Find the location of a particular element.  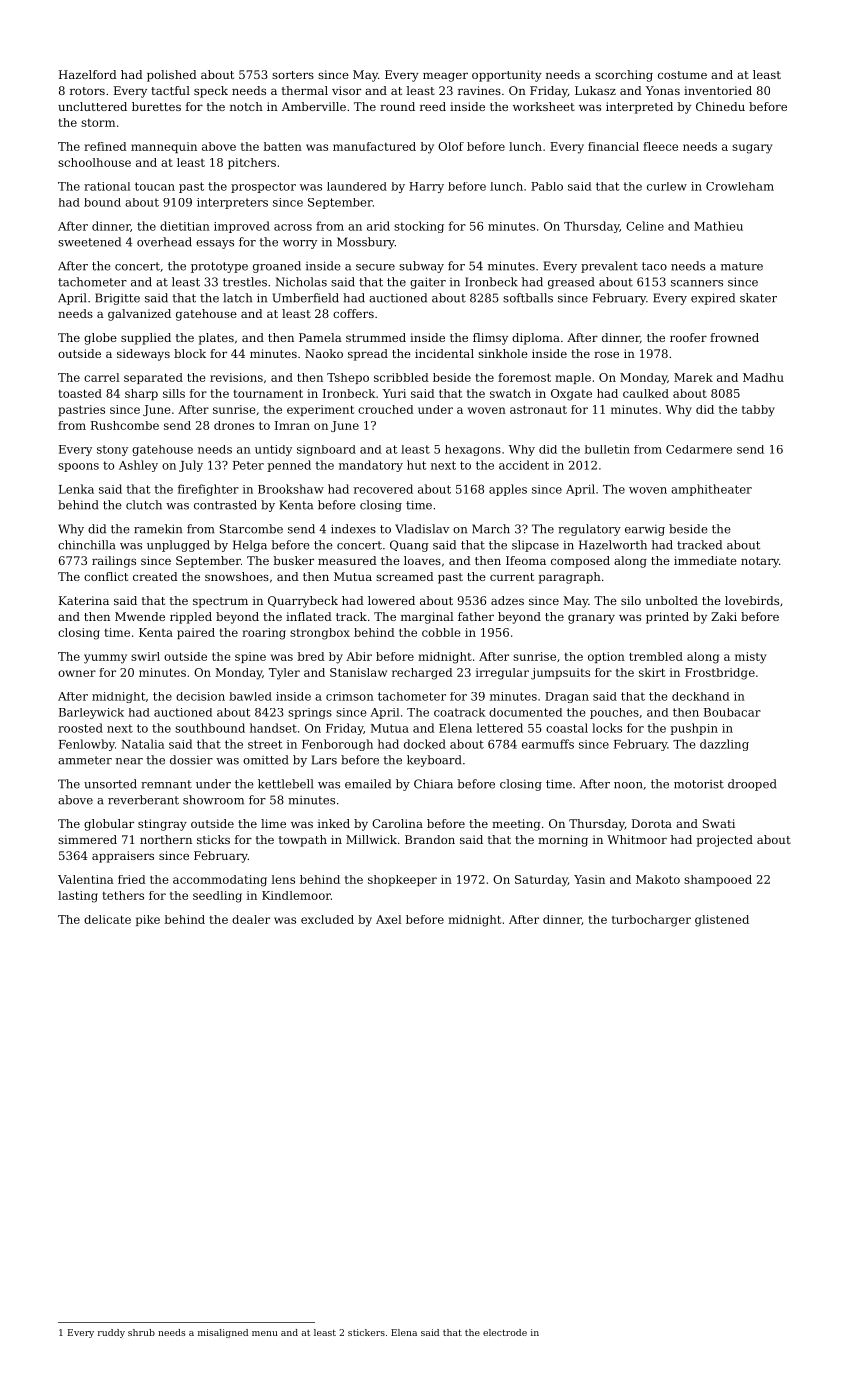

clutch is located at coordinates (144, 505).
